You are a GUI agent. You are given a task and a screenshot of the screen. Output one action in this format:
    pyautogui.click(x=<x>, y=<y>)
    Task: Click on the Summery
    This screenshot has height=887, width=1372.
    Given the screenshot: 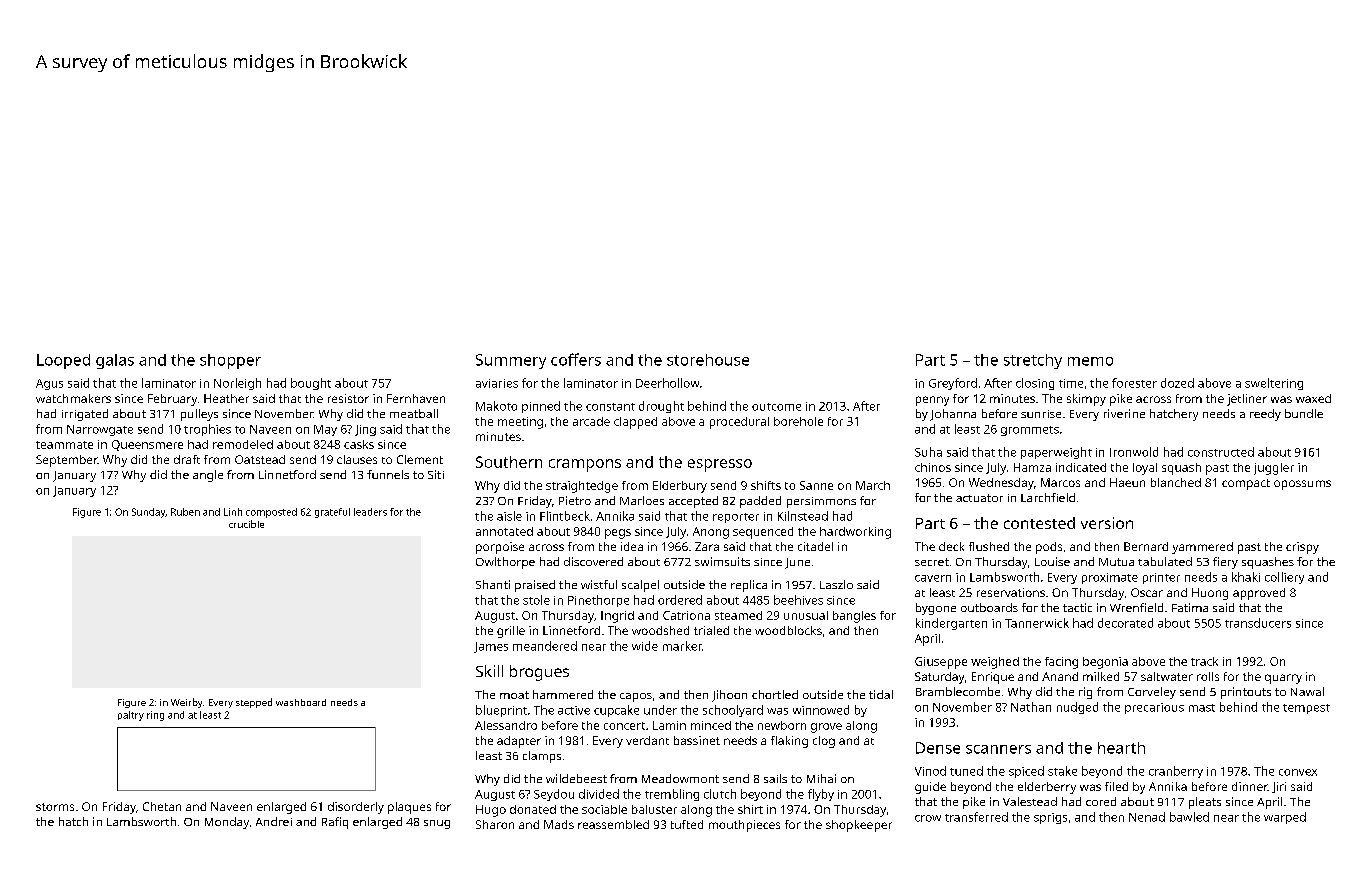 What is the action you would take?
    pyautogui.click(x=511, y=361)
